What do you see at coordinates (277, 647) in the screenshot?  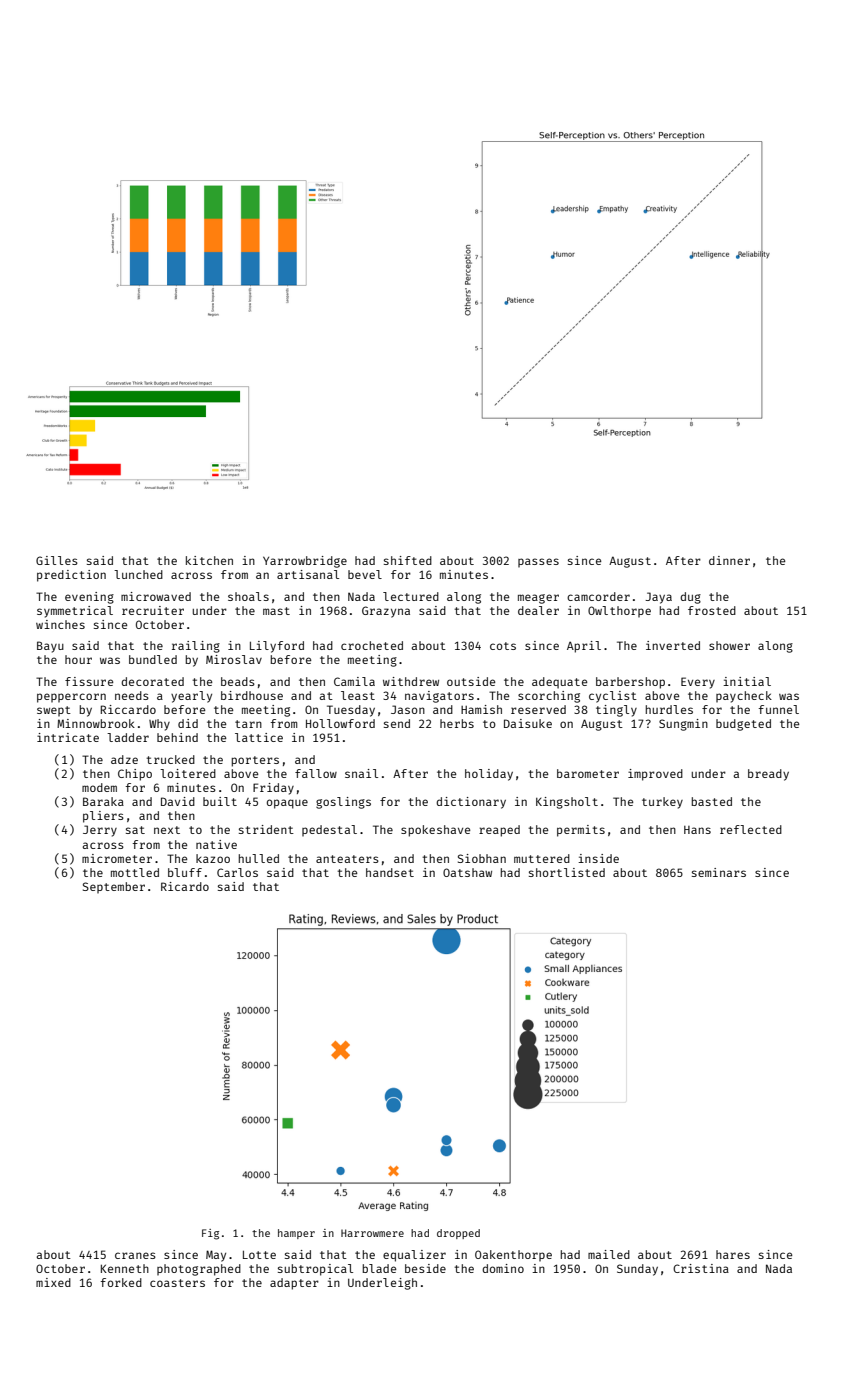 I see `Lilyford` at bounding box center [277, 647].
